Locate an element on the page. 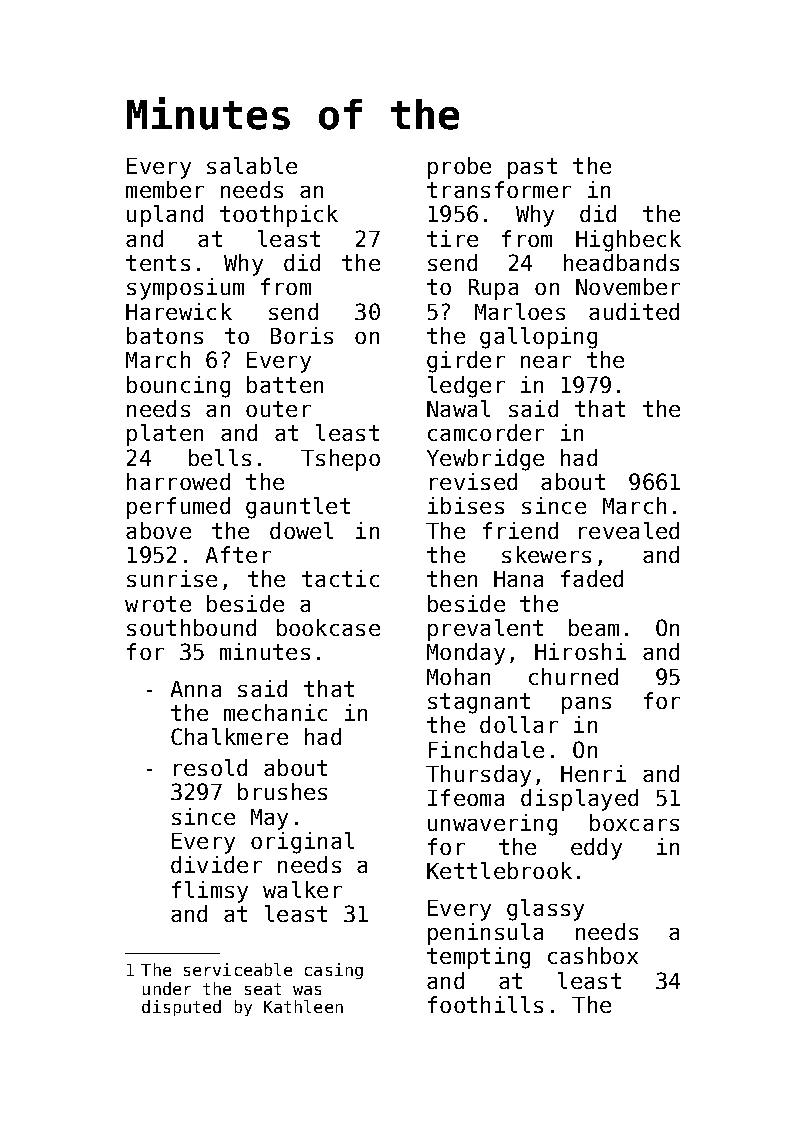 The image size is (807, 1145). foothills is located at coordinates (485, 1004).
